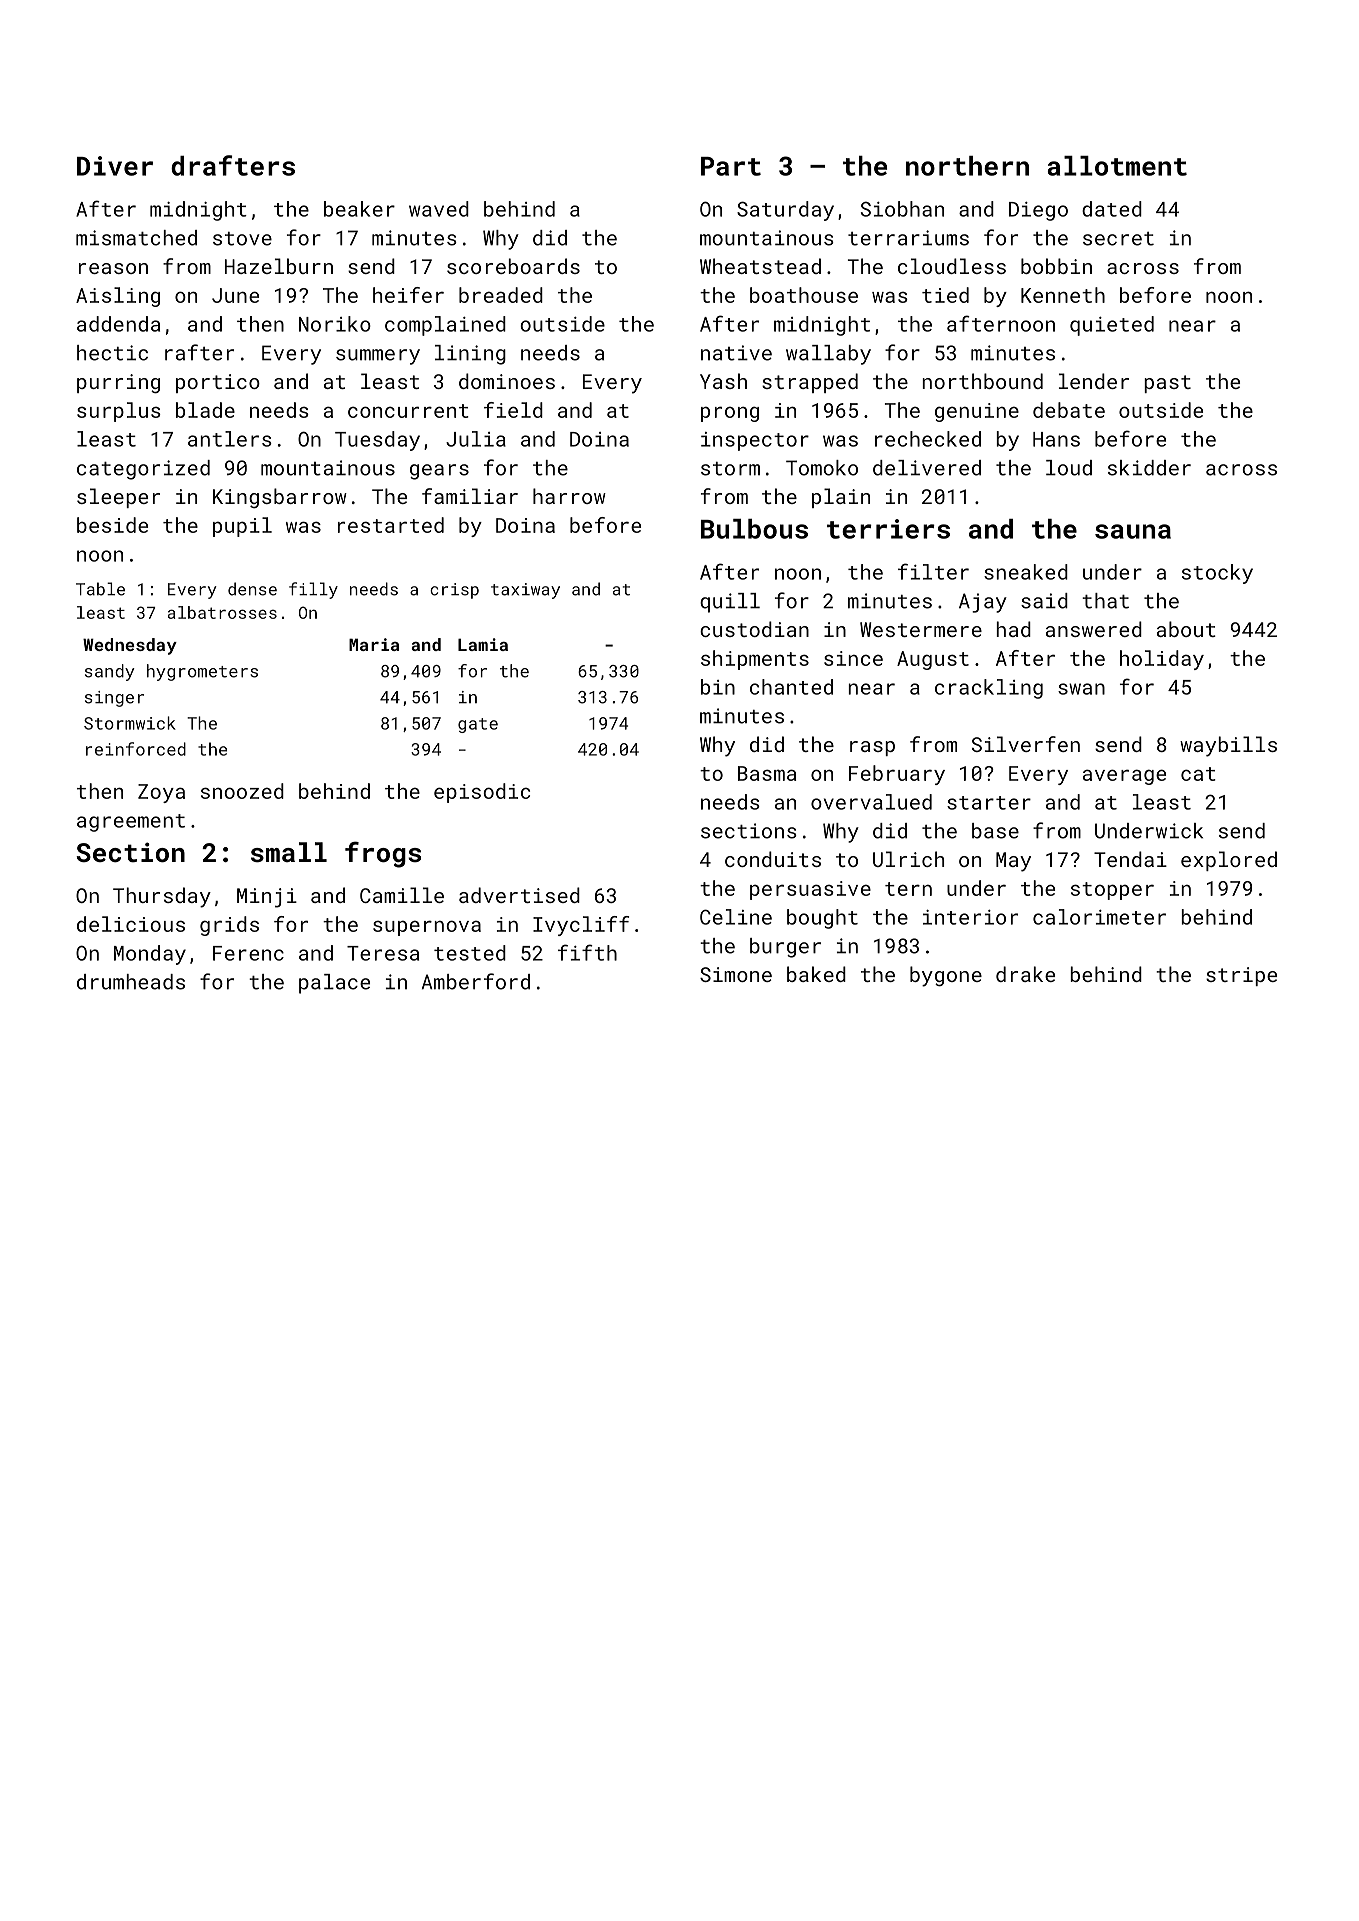 The width and height of the screenshot is (1359, 1921). What do you see at coordinates (378, 357) in the screenshot?
I see `summery` at bounding box center [378, 357].
